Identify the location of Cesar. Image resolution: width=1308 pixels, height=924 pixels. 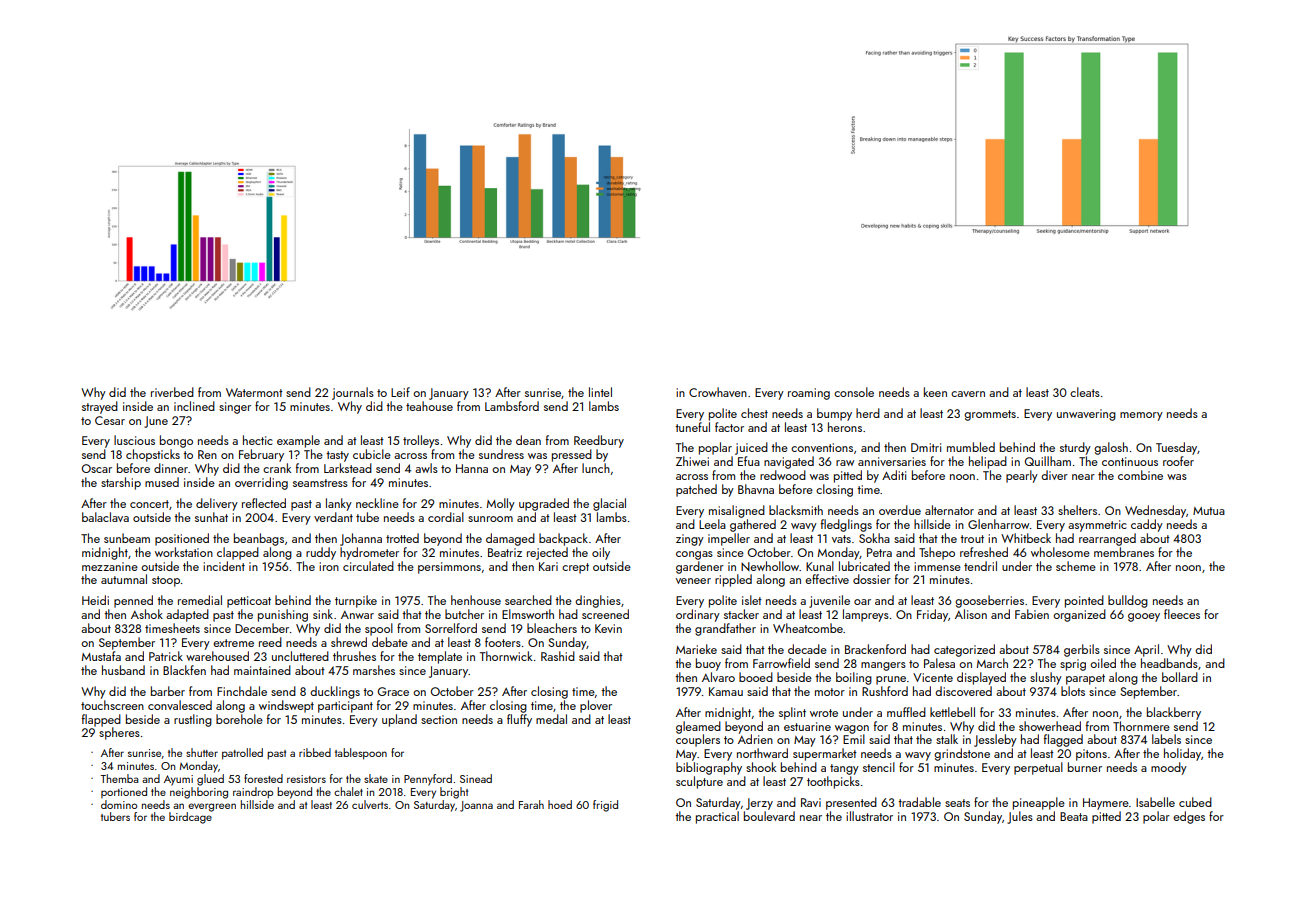
(110, 420).
